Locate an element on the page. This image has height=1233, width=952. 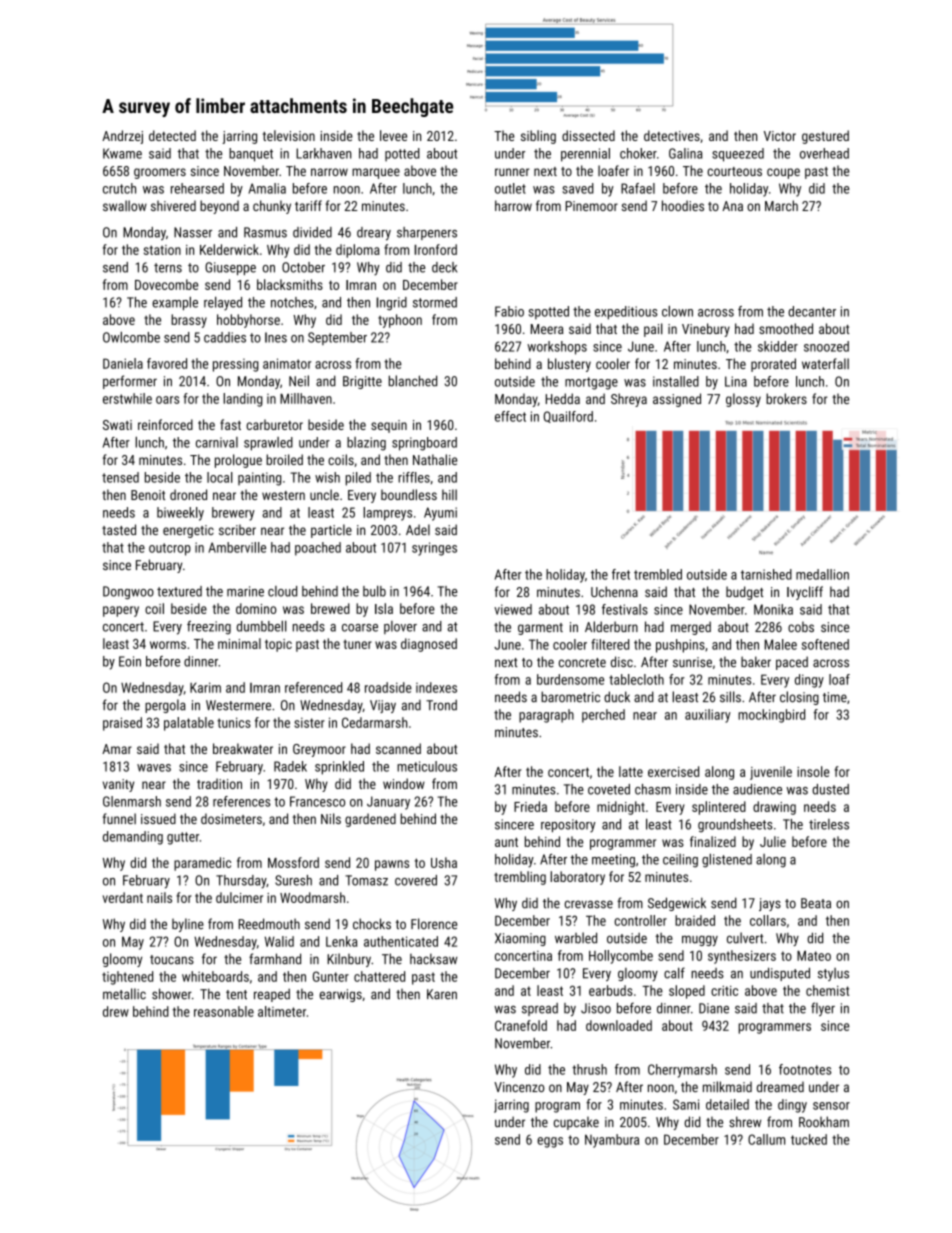
coupe is located at coordinates (783, 173).
